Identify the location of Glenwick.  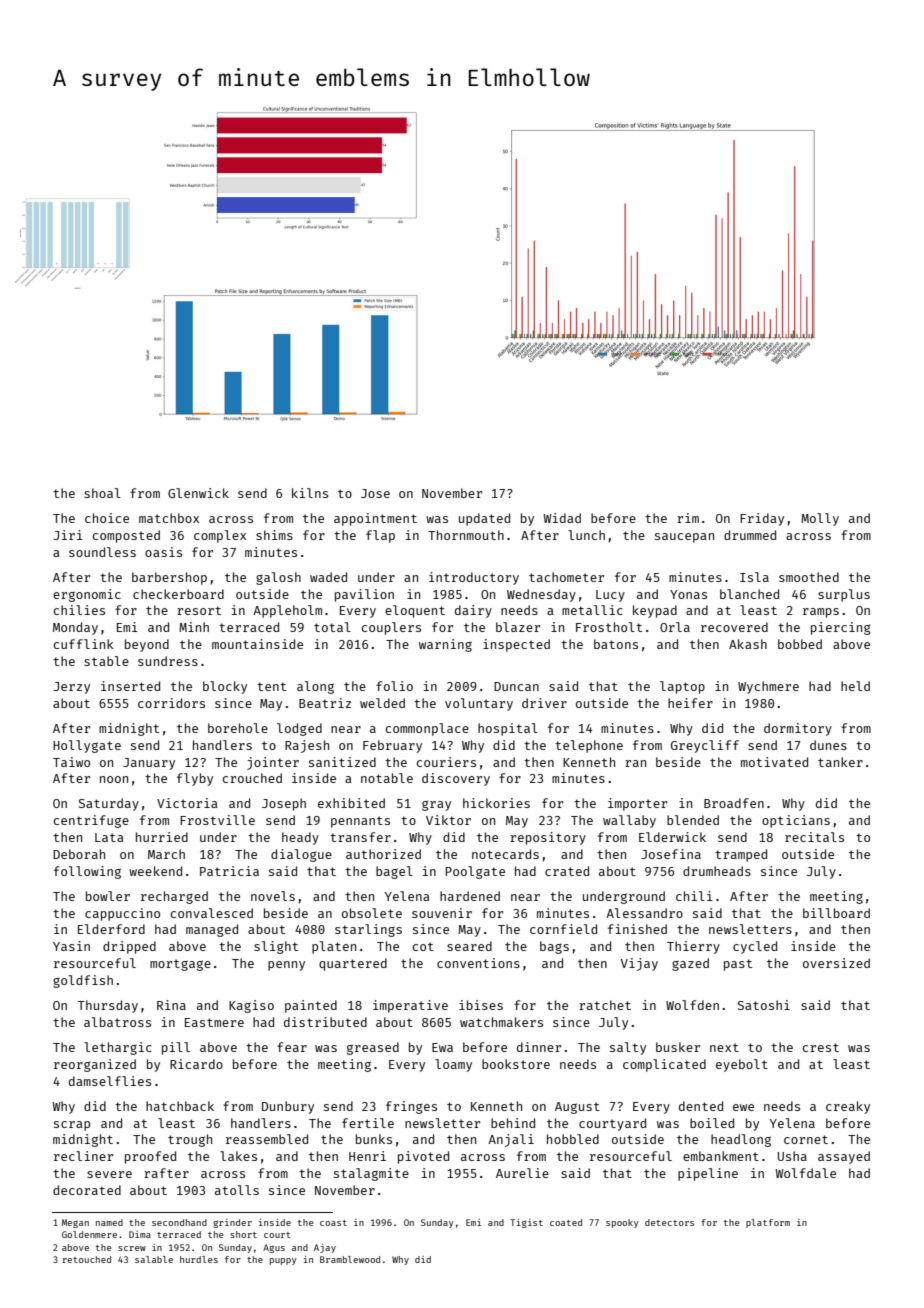
(198, 493).
